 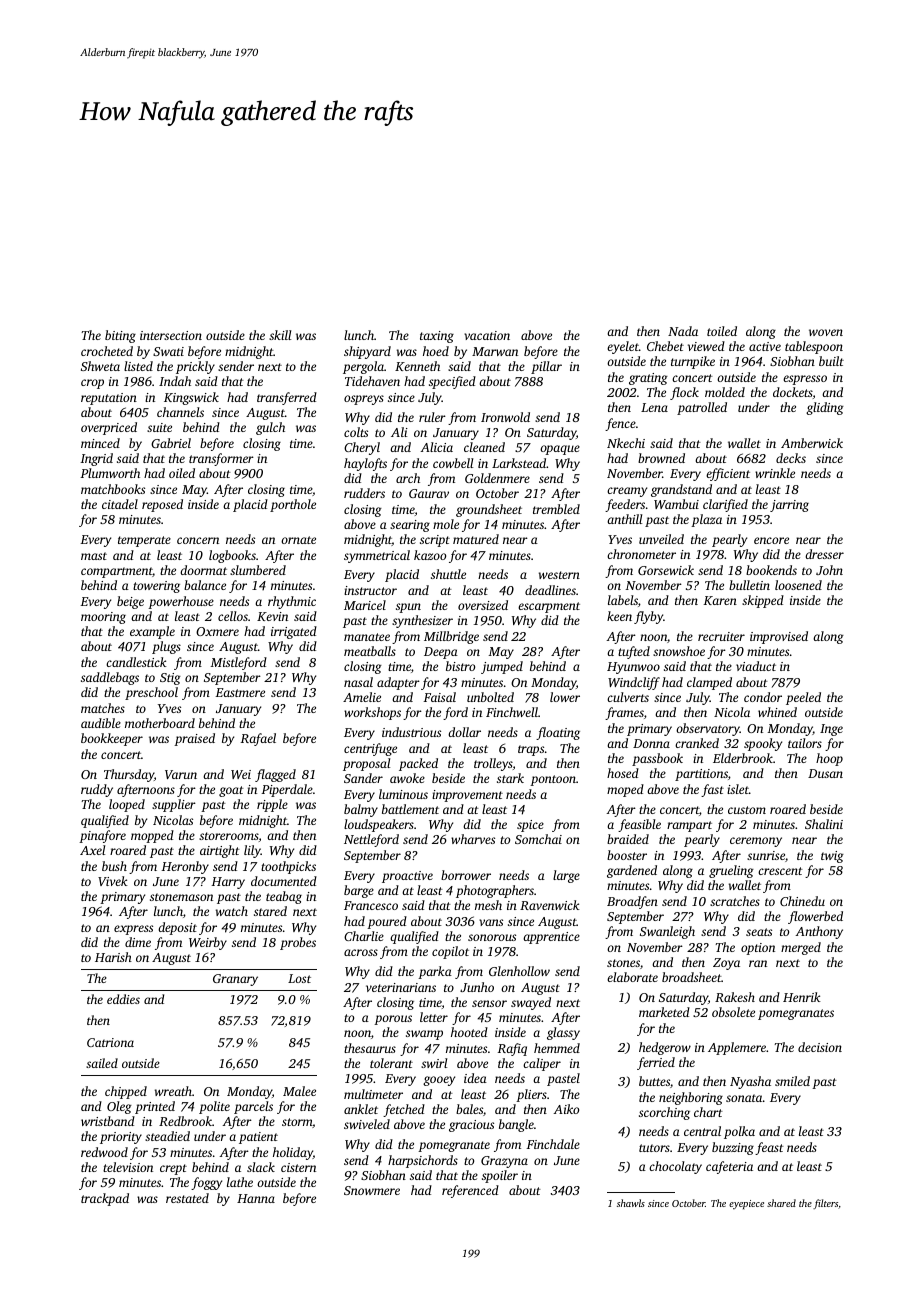 I want to click on built, so click(x=831, y=361).
